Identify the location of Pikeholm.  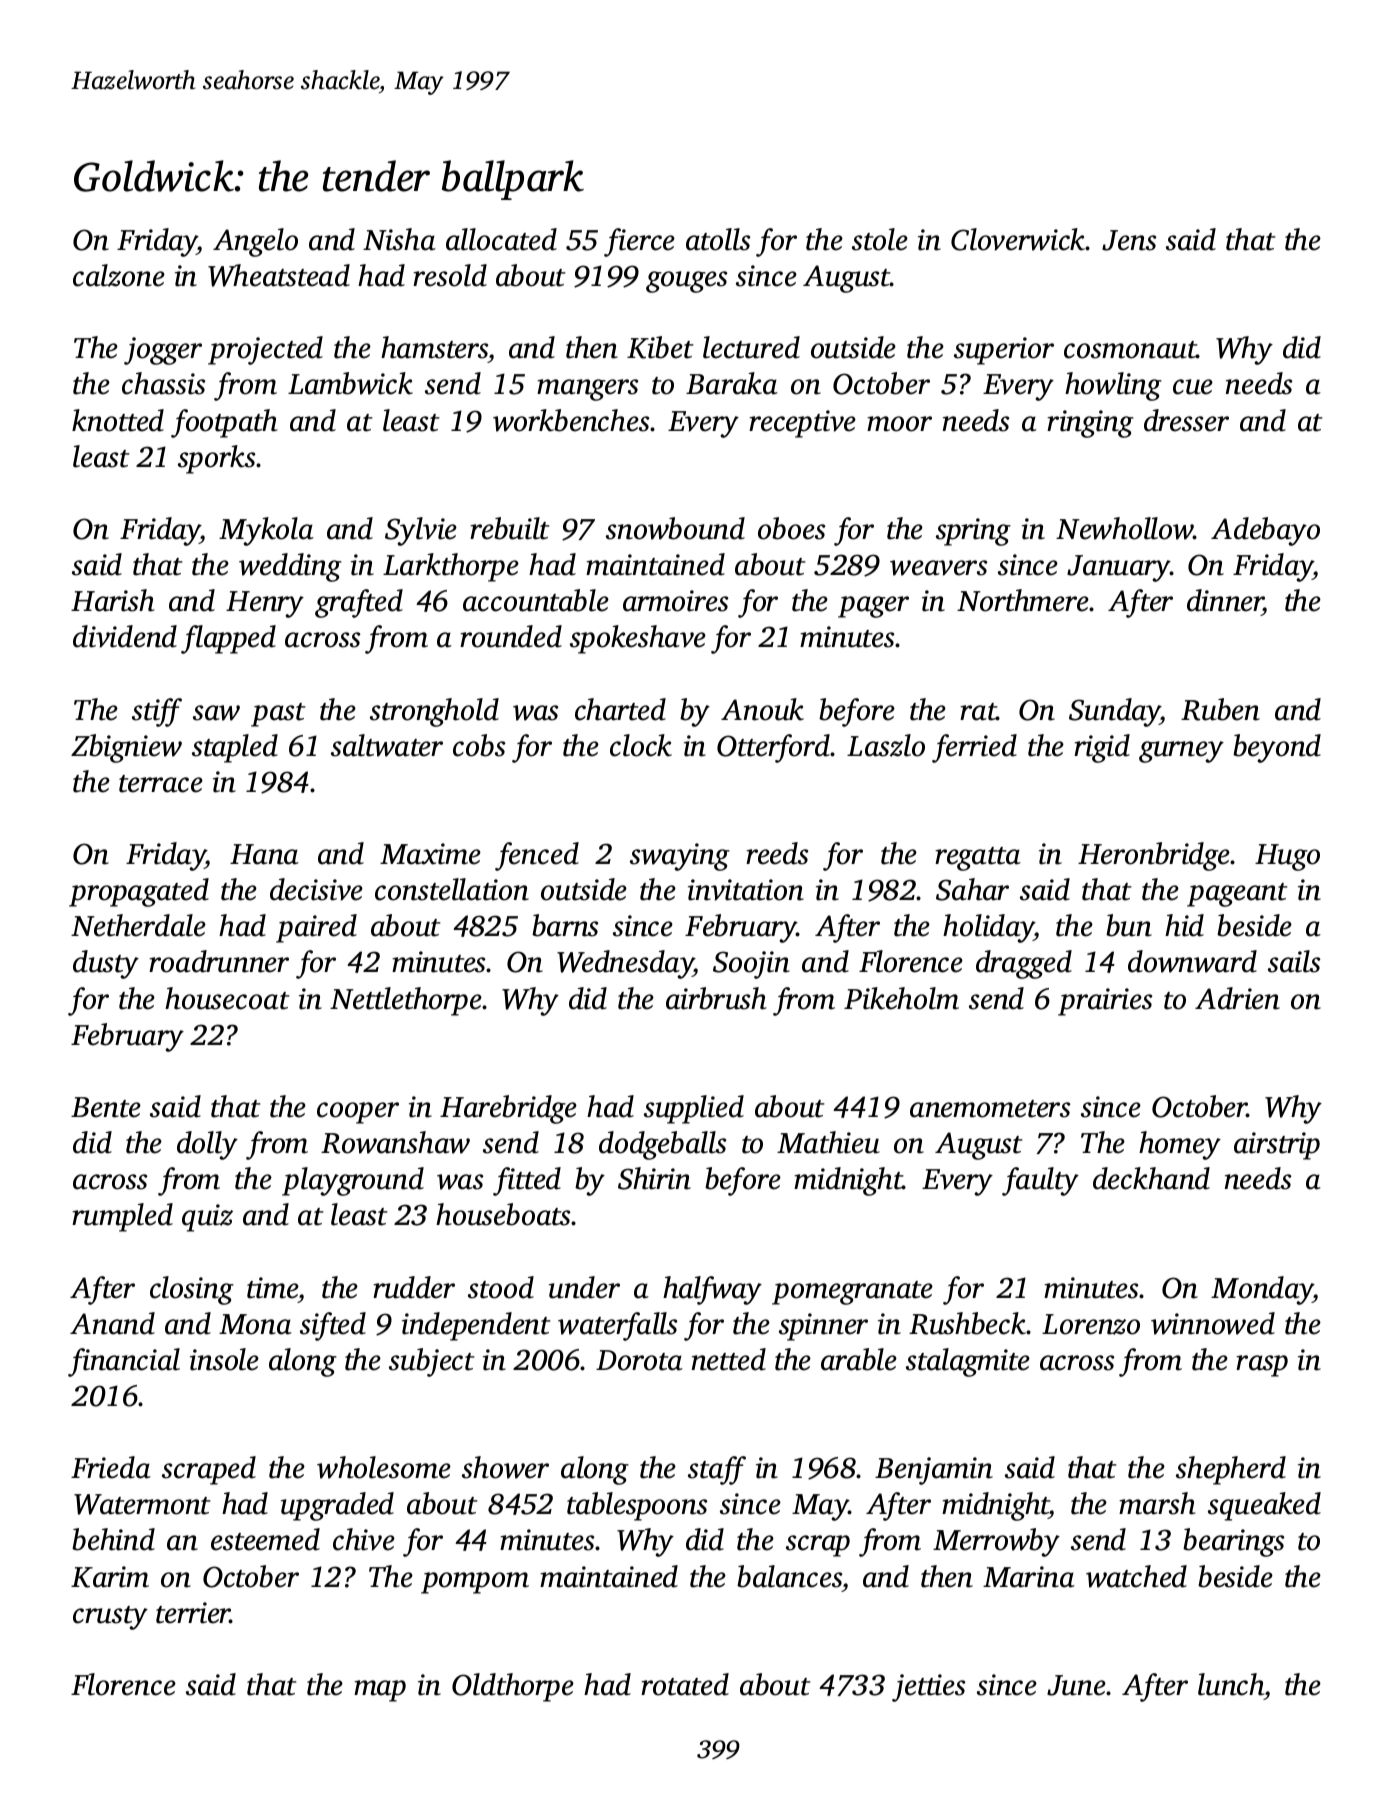
(901, 998).
